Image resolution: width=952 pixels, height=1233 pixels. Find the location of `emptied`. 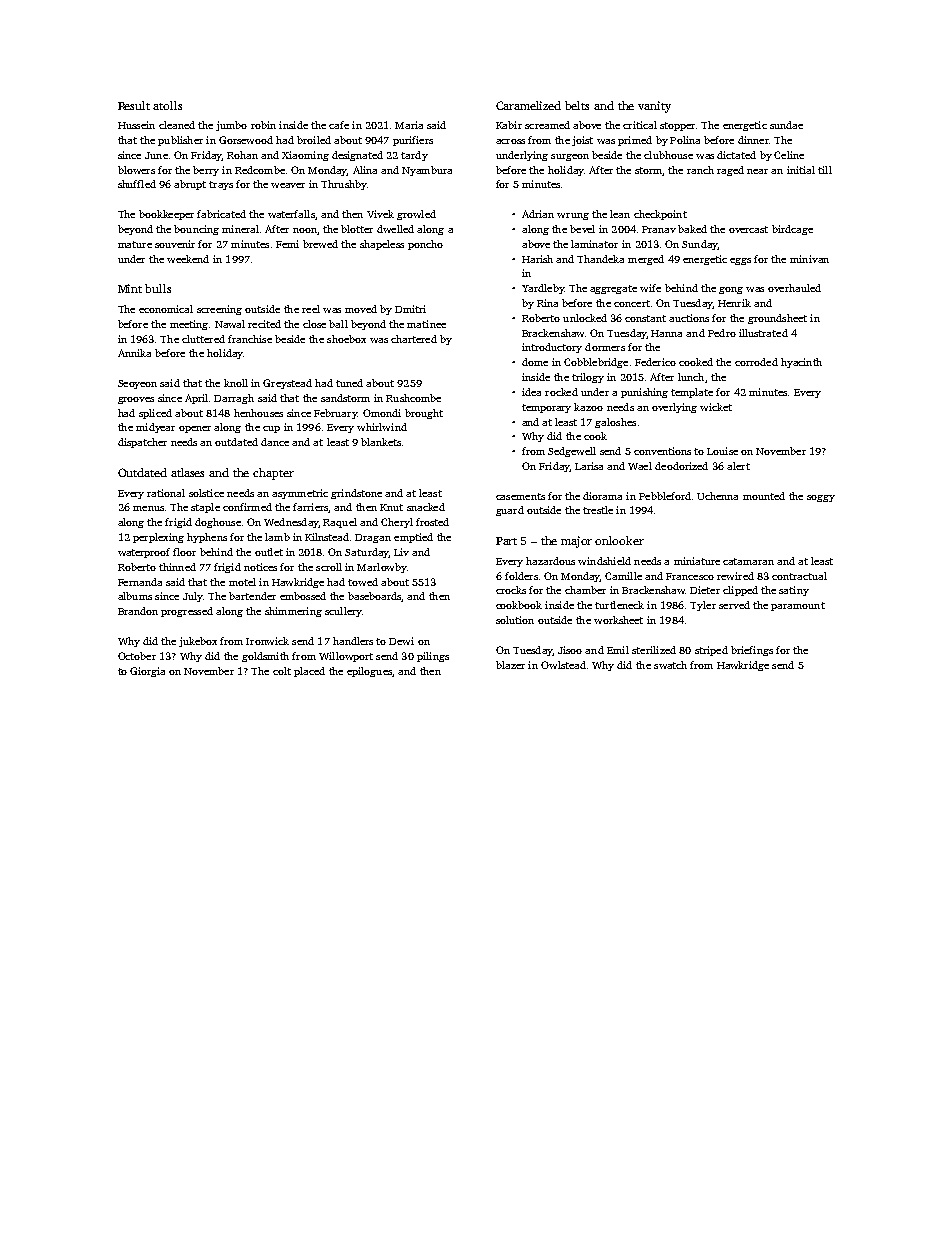

emptied is located at coordinates (413, 538).
